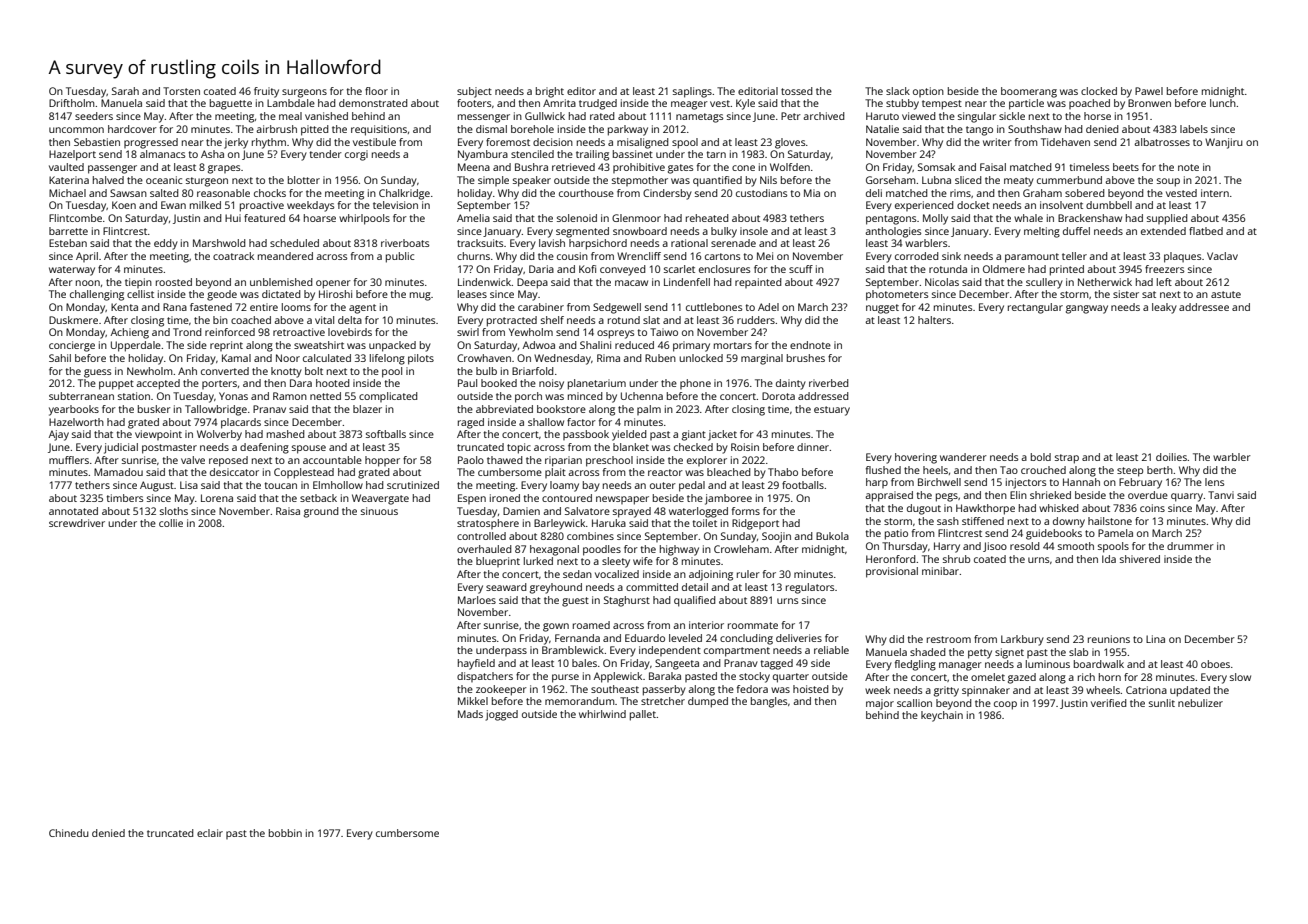 This screenshot has height=924, width=1308. I want to click on pallet, so click(643, 715).
